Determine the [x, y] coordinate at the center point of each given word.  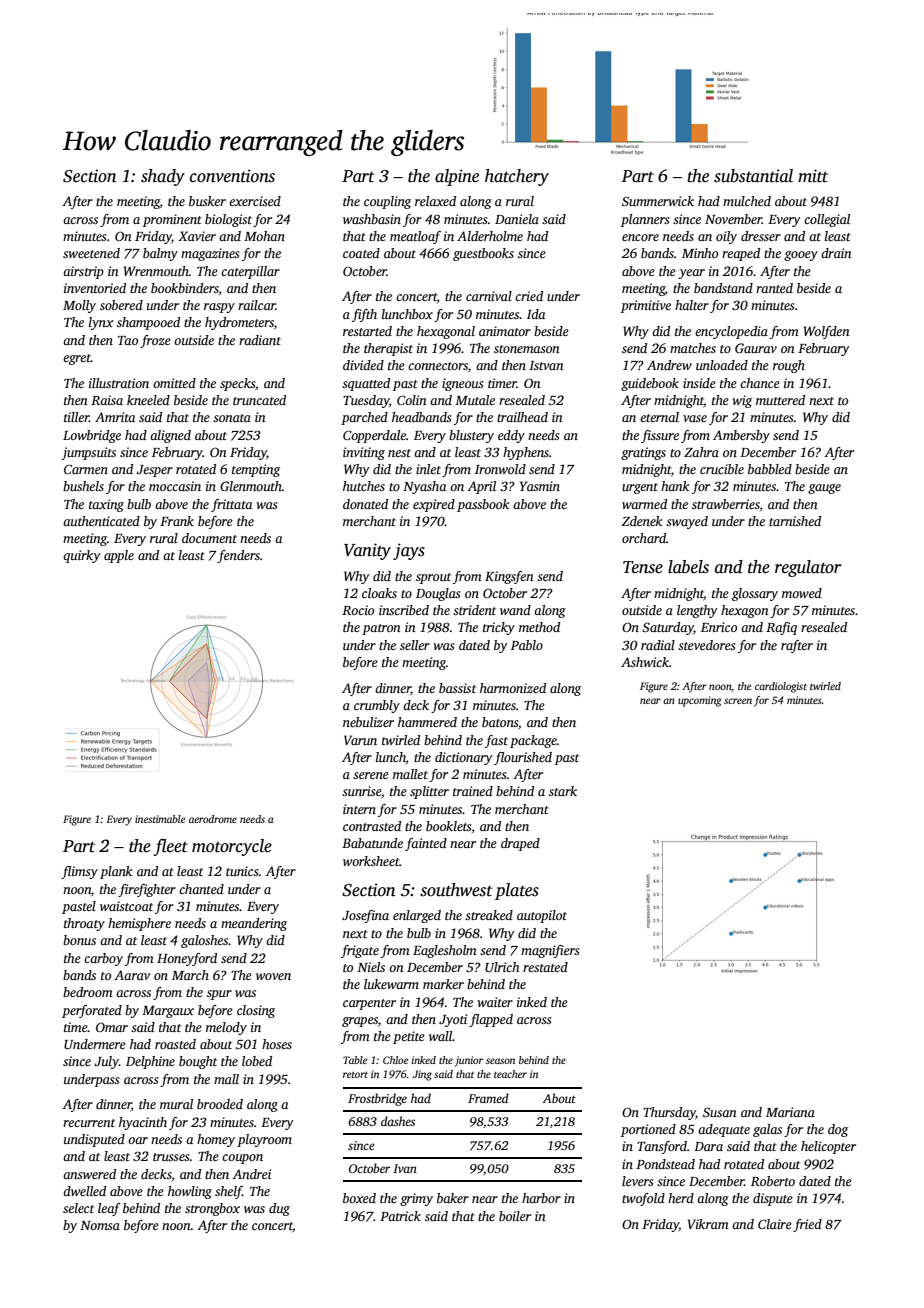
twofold [643, 1199]
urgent [640, 488]
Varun [360, 740]
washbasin [372, 219]
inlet [428, 469]
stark [563, 791]
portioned [648, 1130]
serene [371, 775]
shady [163, 177]
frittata [231, 505]
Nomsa [100, 1225]
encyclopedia [731, 332]
